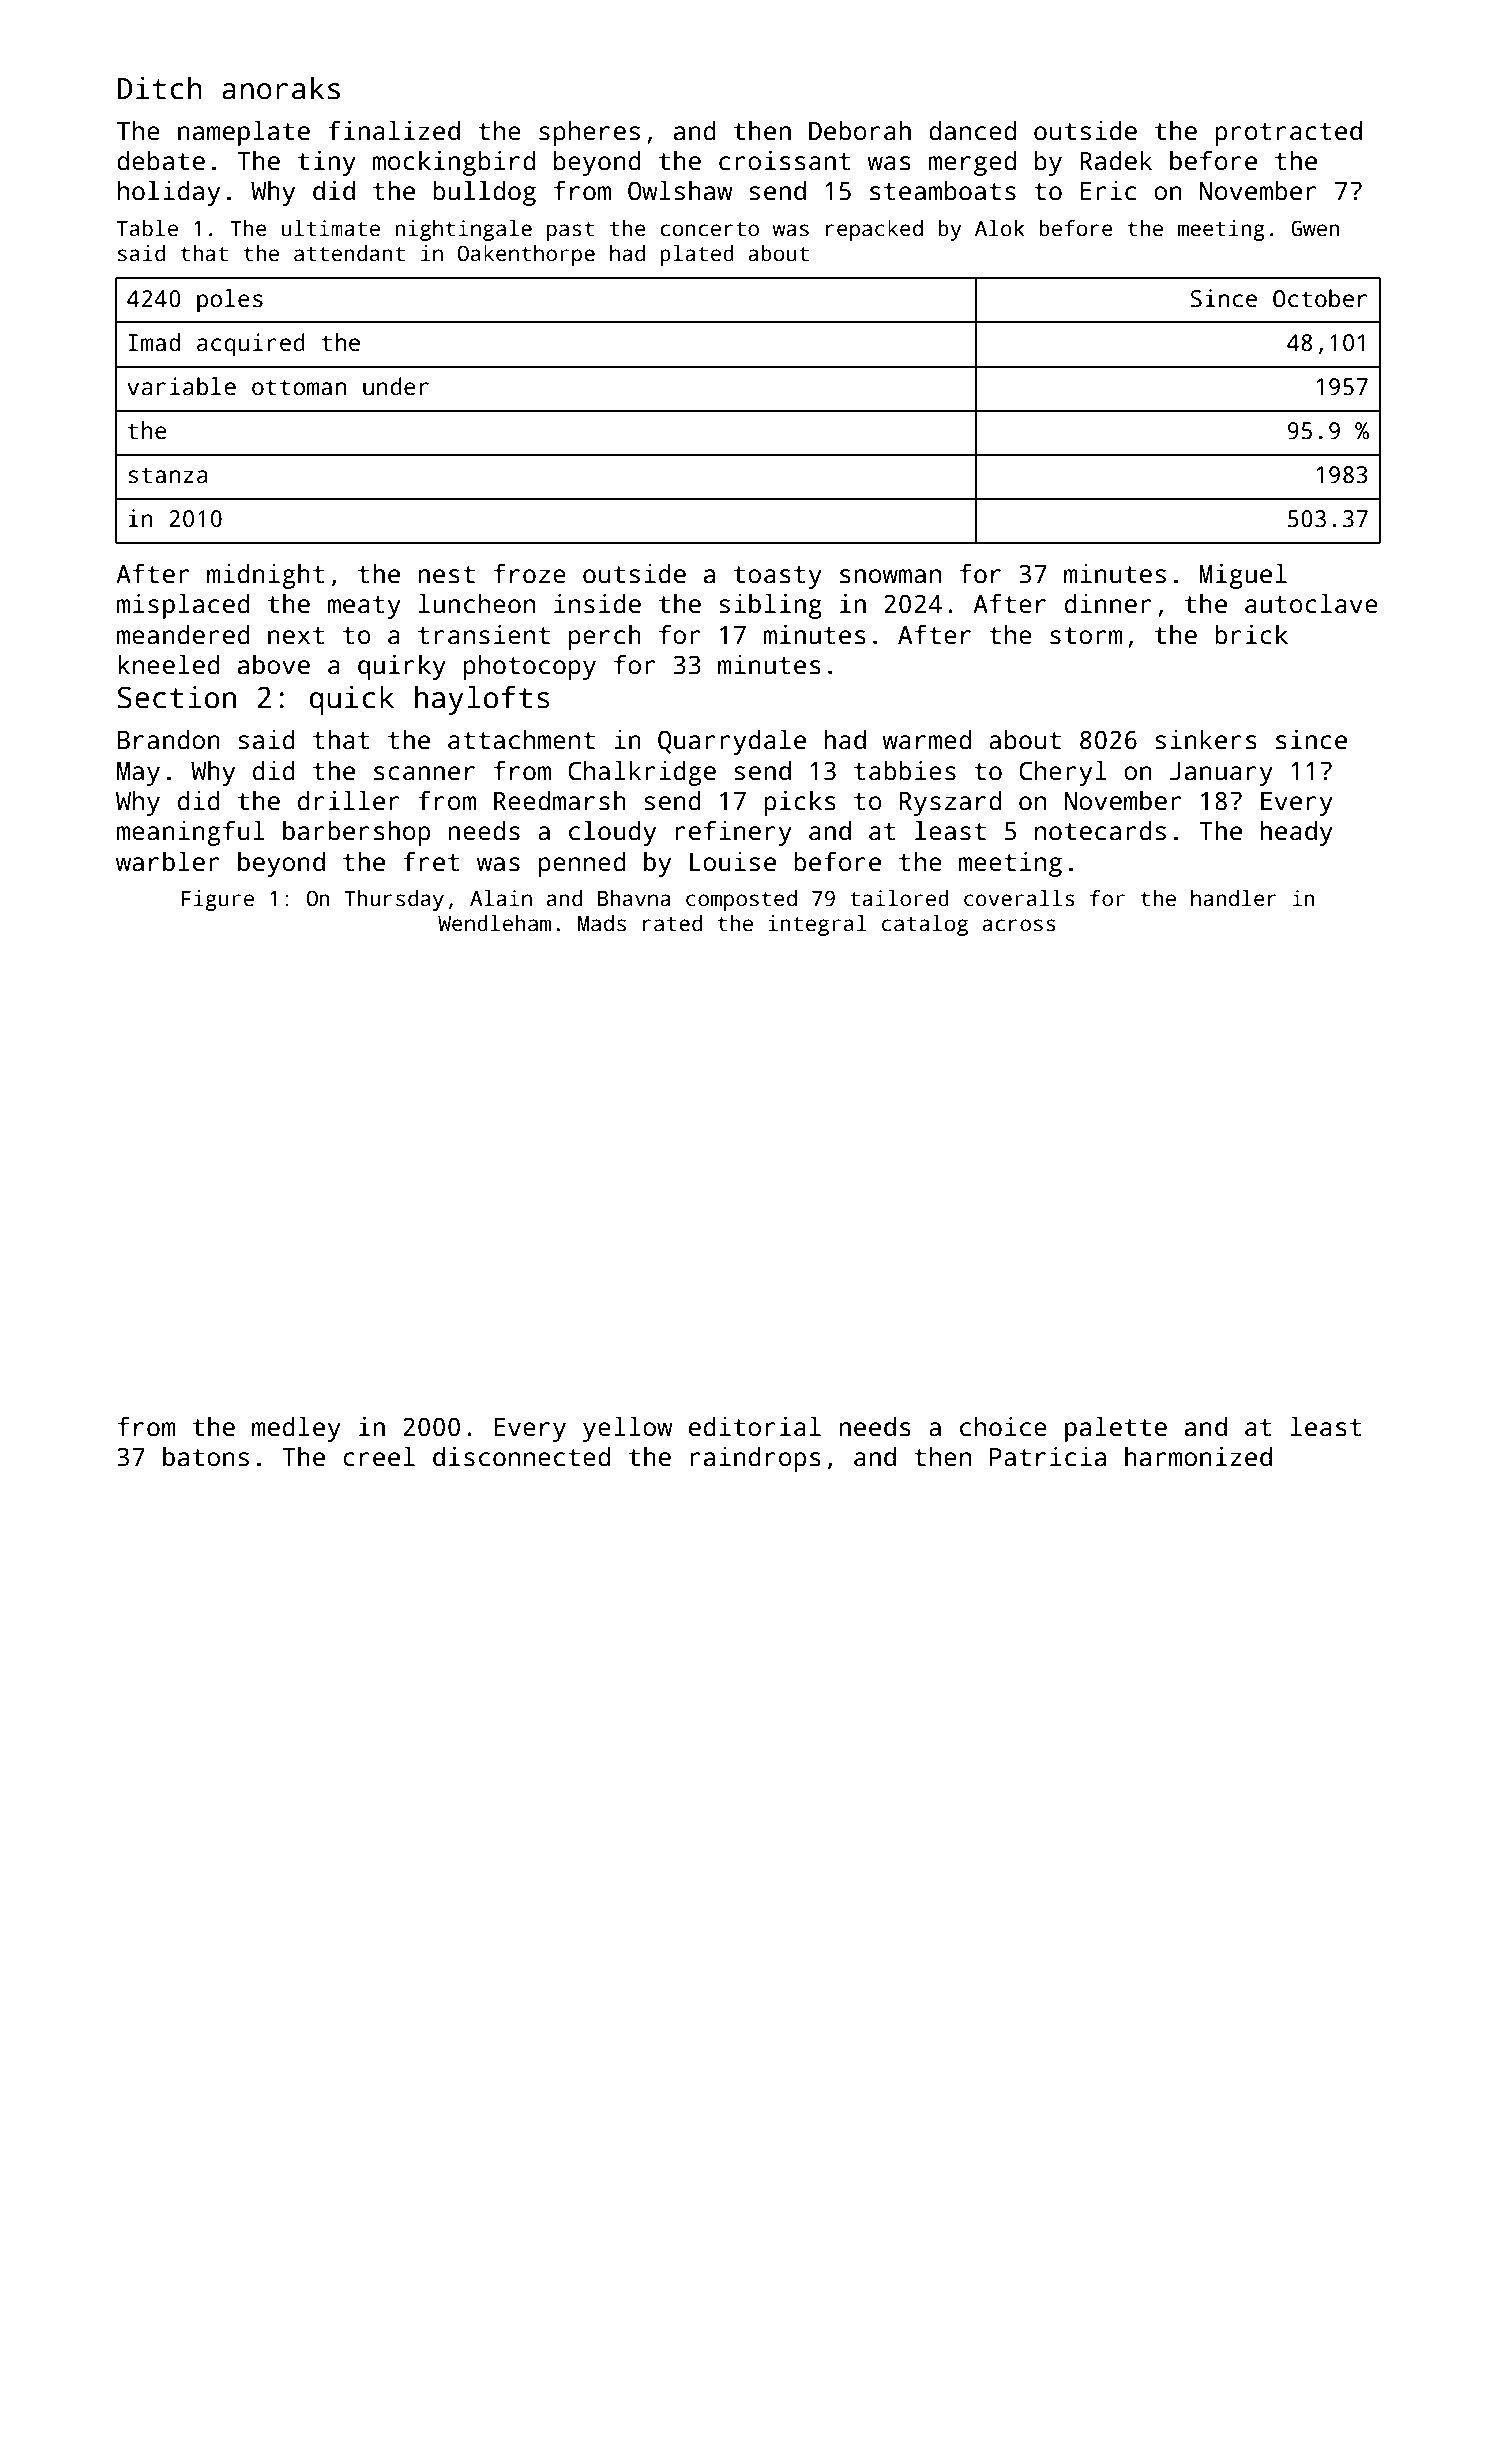 The image size is (1496, 2464). I want to click on protracted, so click(1288, 133).
